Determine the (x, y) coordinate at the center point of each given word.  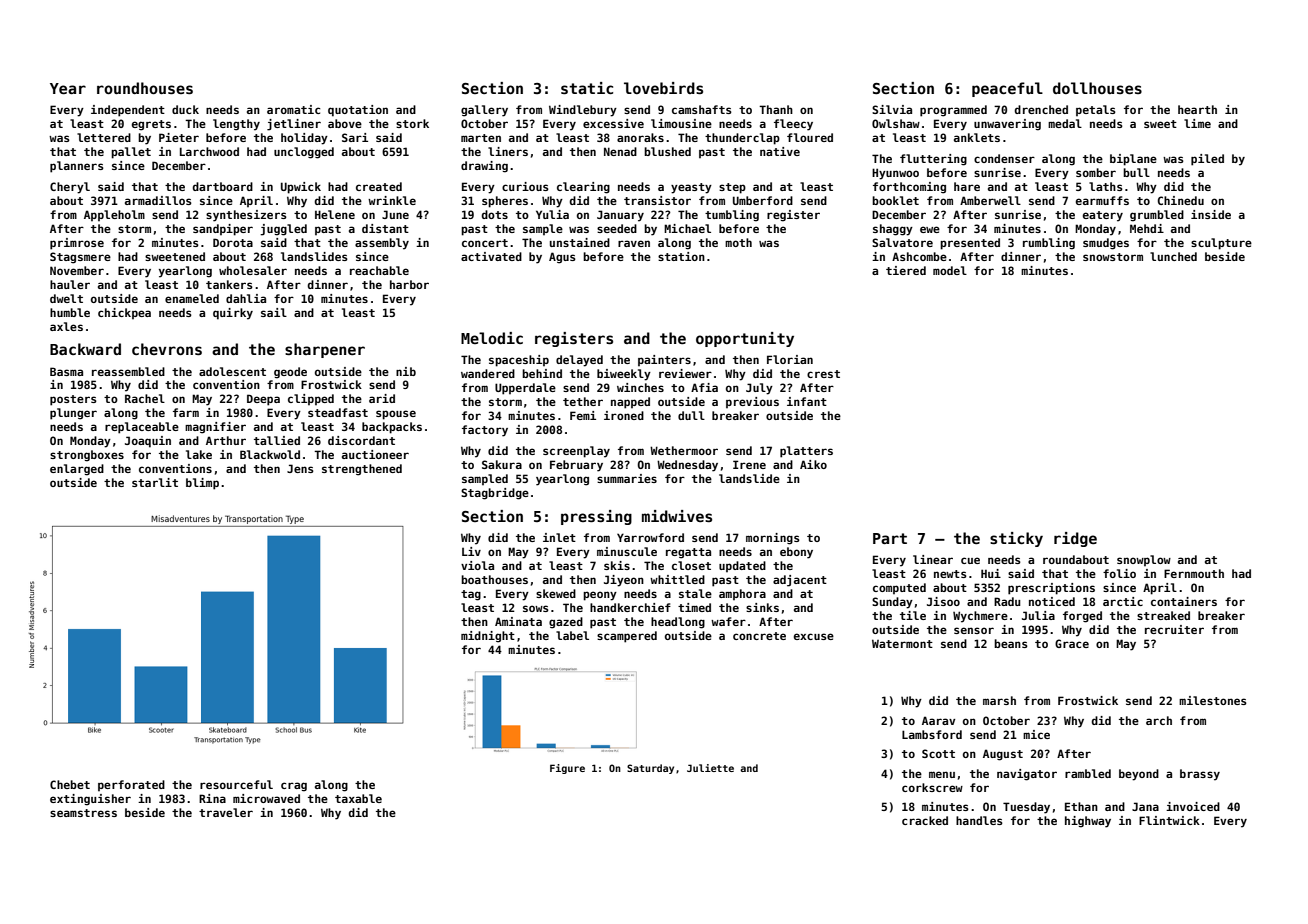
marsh (999, 700)
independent (128, 111)
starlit (155, 482)
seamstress (83, 813)
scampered (627, 637)
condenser (1004, 158)
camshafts (702, 109)
